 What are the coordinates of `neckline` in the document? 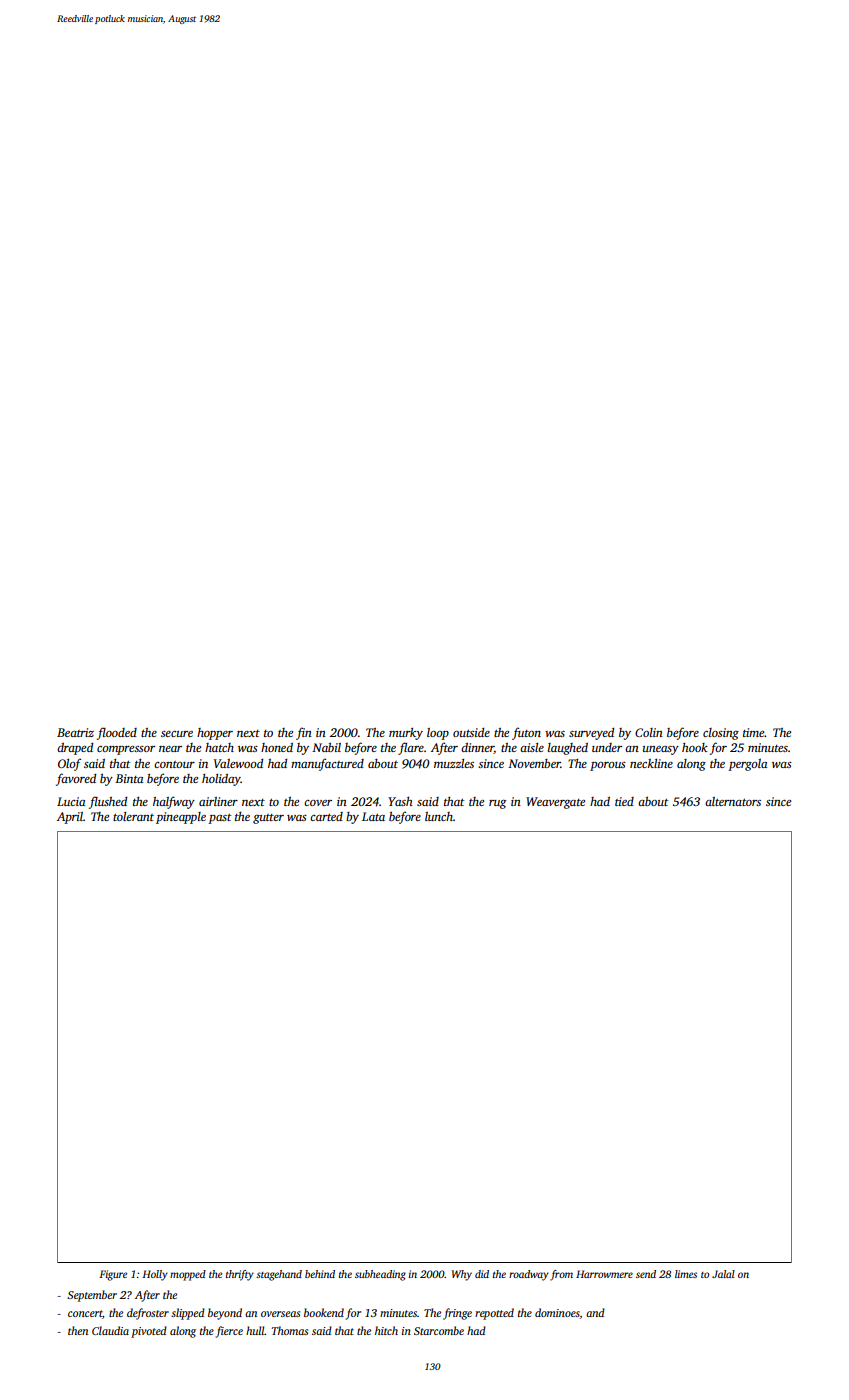 It's located at (651, 763).
